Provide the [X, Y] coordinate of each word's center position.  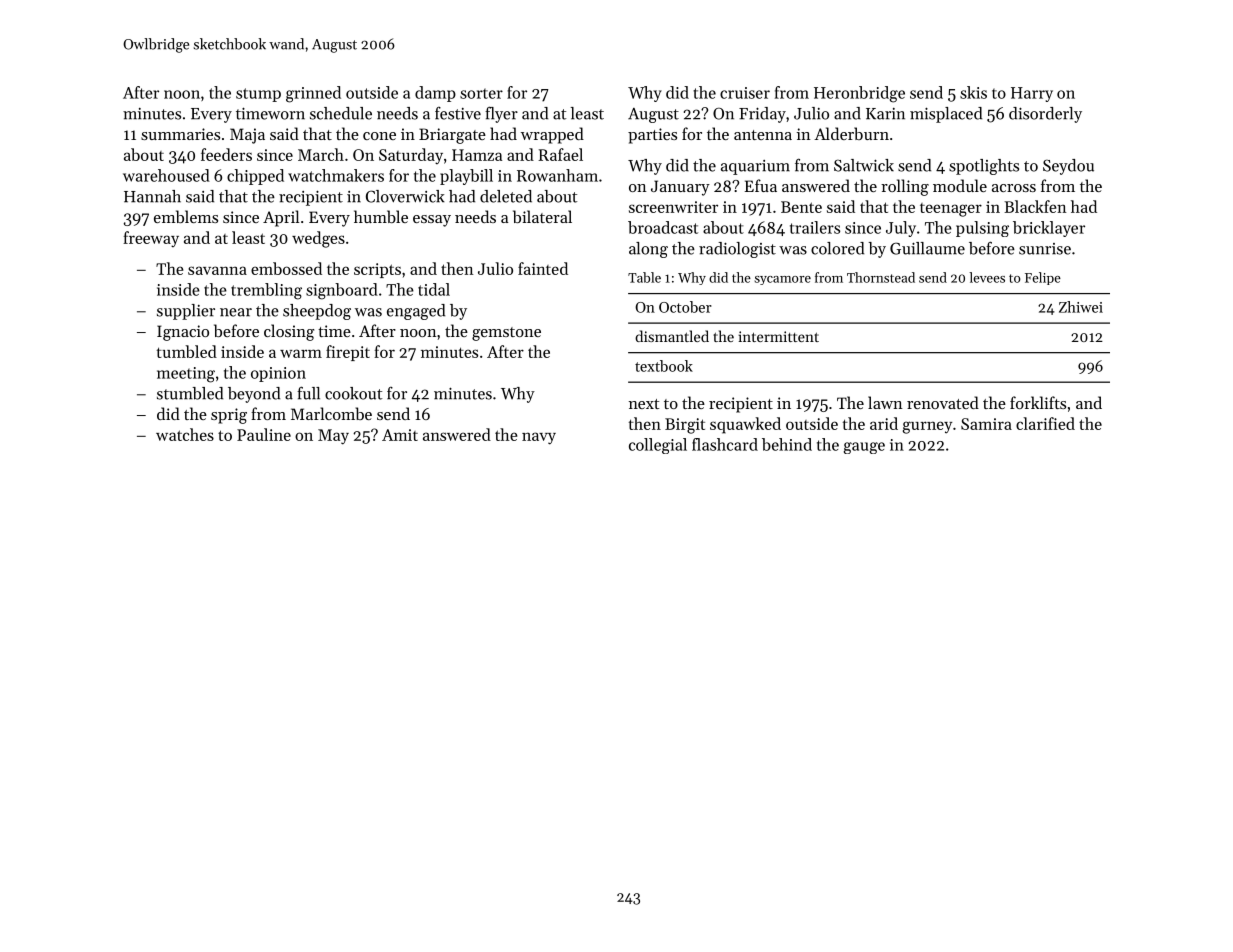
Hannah [152, 196]
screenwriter [673, 207]
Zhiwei [1081, 307]
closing [289, 332]
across [1014, 188]
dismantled [672, 336]
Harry [1032, 94]
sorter [481, 93]
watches [185, 434]
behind [787, 444]
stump [258, 95]
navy [539, 438]
